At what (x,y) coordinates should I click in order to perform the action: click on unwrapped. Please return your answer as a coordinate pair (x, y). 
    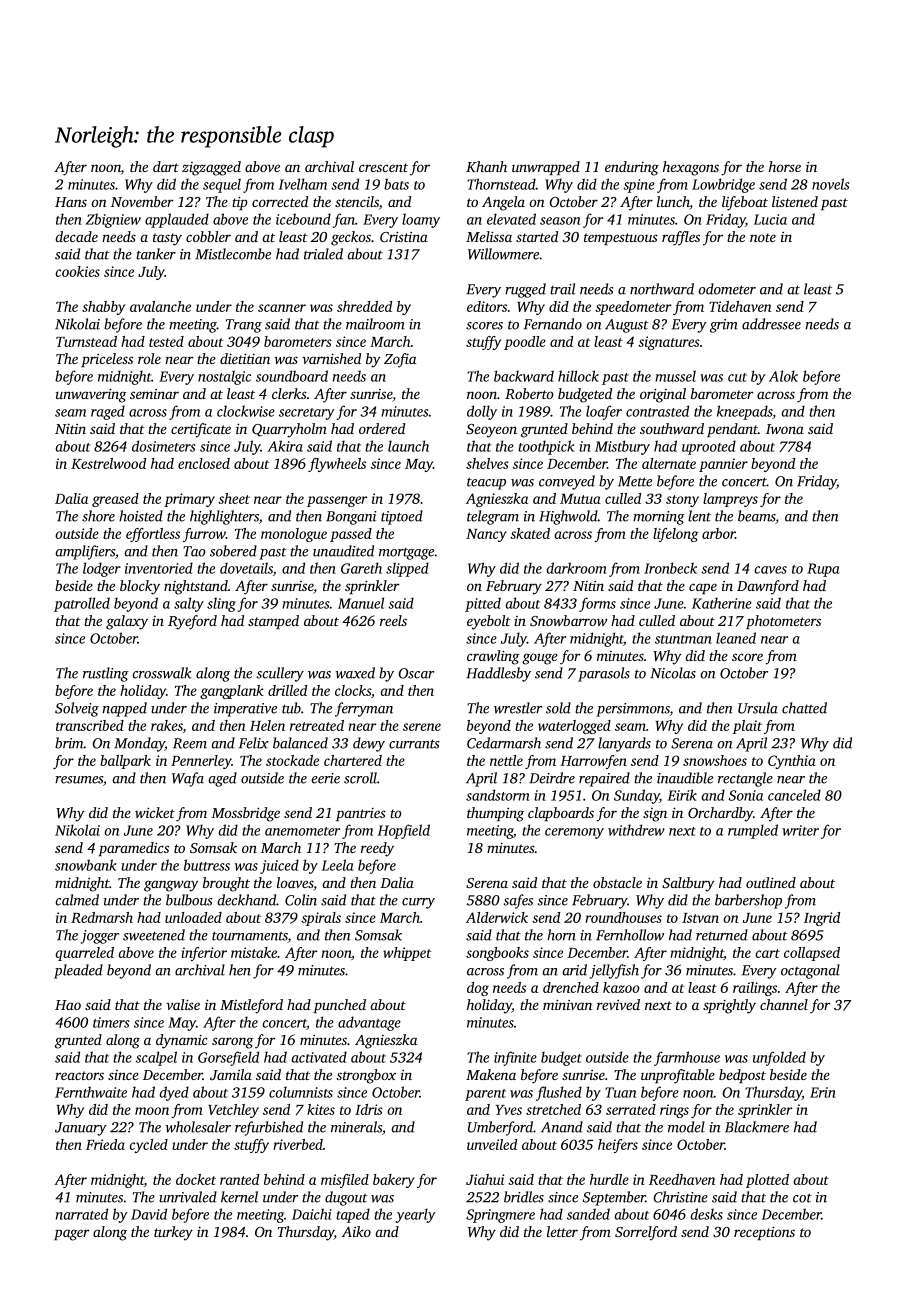
    Looking at the image, I should click on (546, 168).
